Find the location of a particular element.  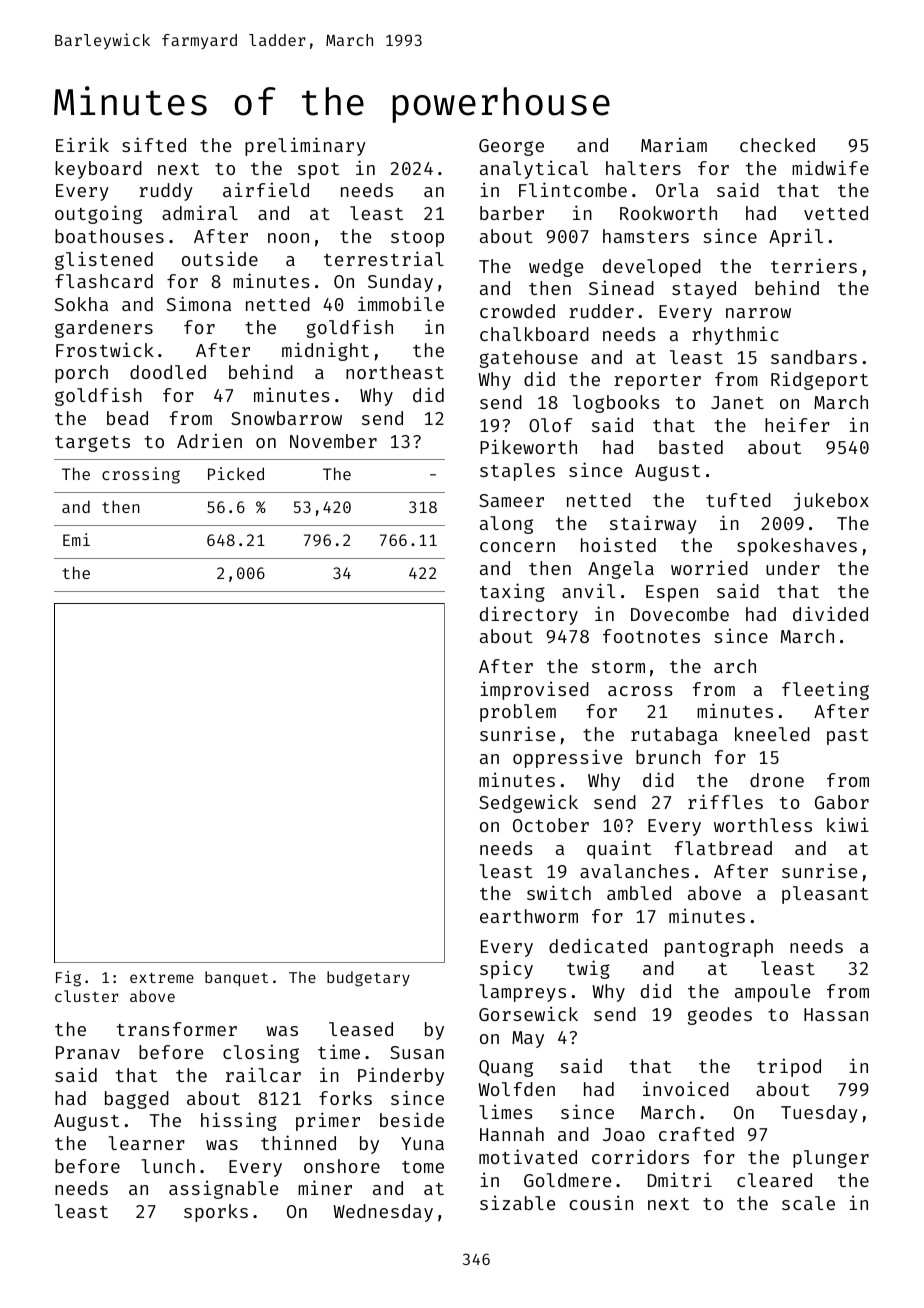

divided is located at coordinates (830, 613).
